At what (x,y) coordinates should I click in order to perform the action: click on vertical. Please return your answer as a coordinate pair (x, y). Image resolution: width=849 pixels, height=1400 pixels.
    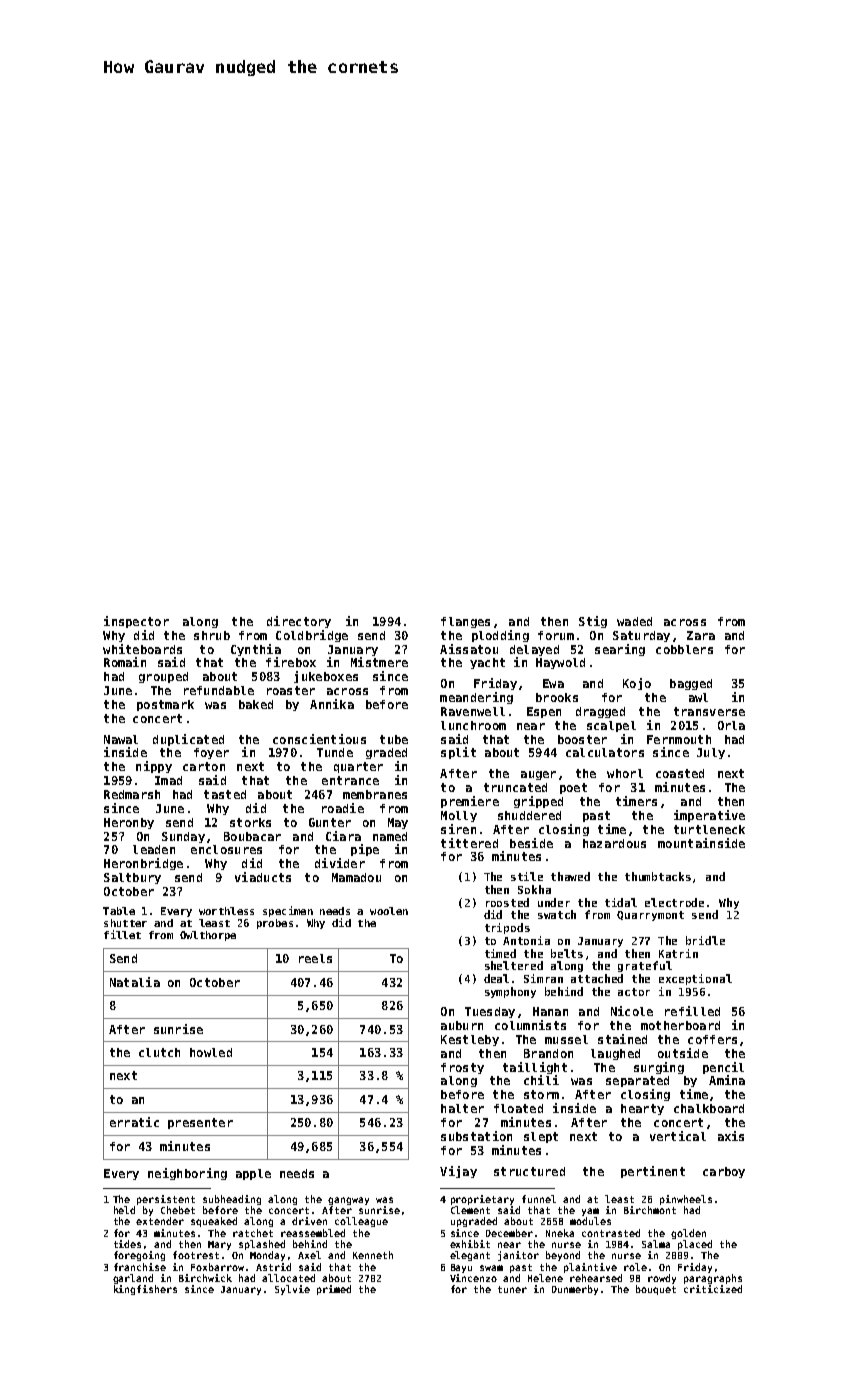
    Looking at the image, I should click on (678, 1136).
